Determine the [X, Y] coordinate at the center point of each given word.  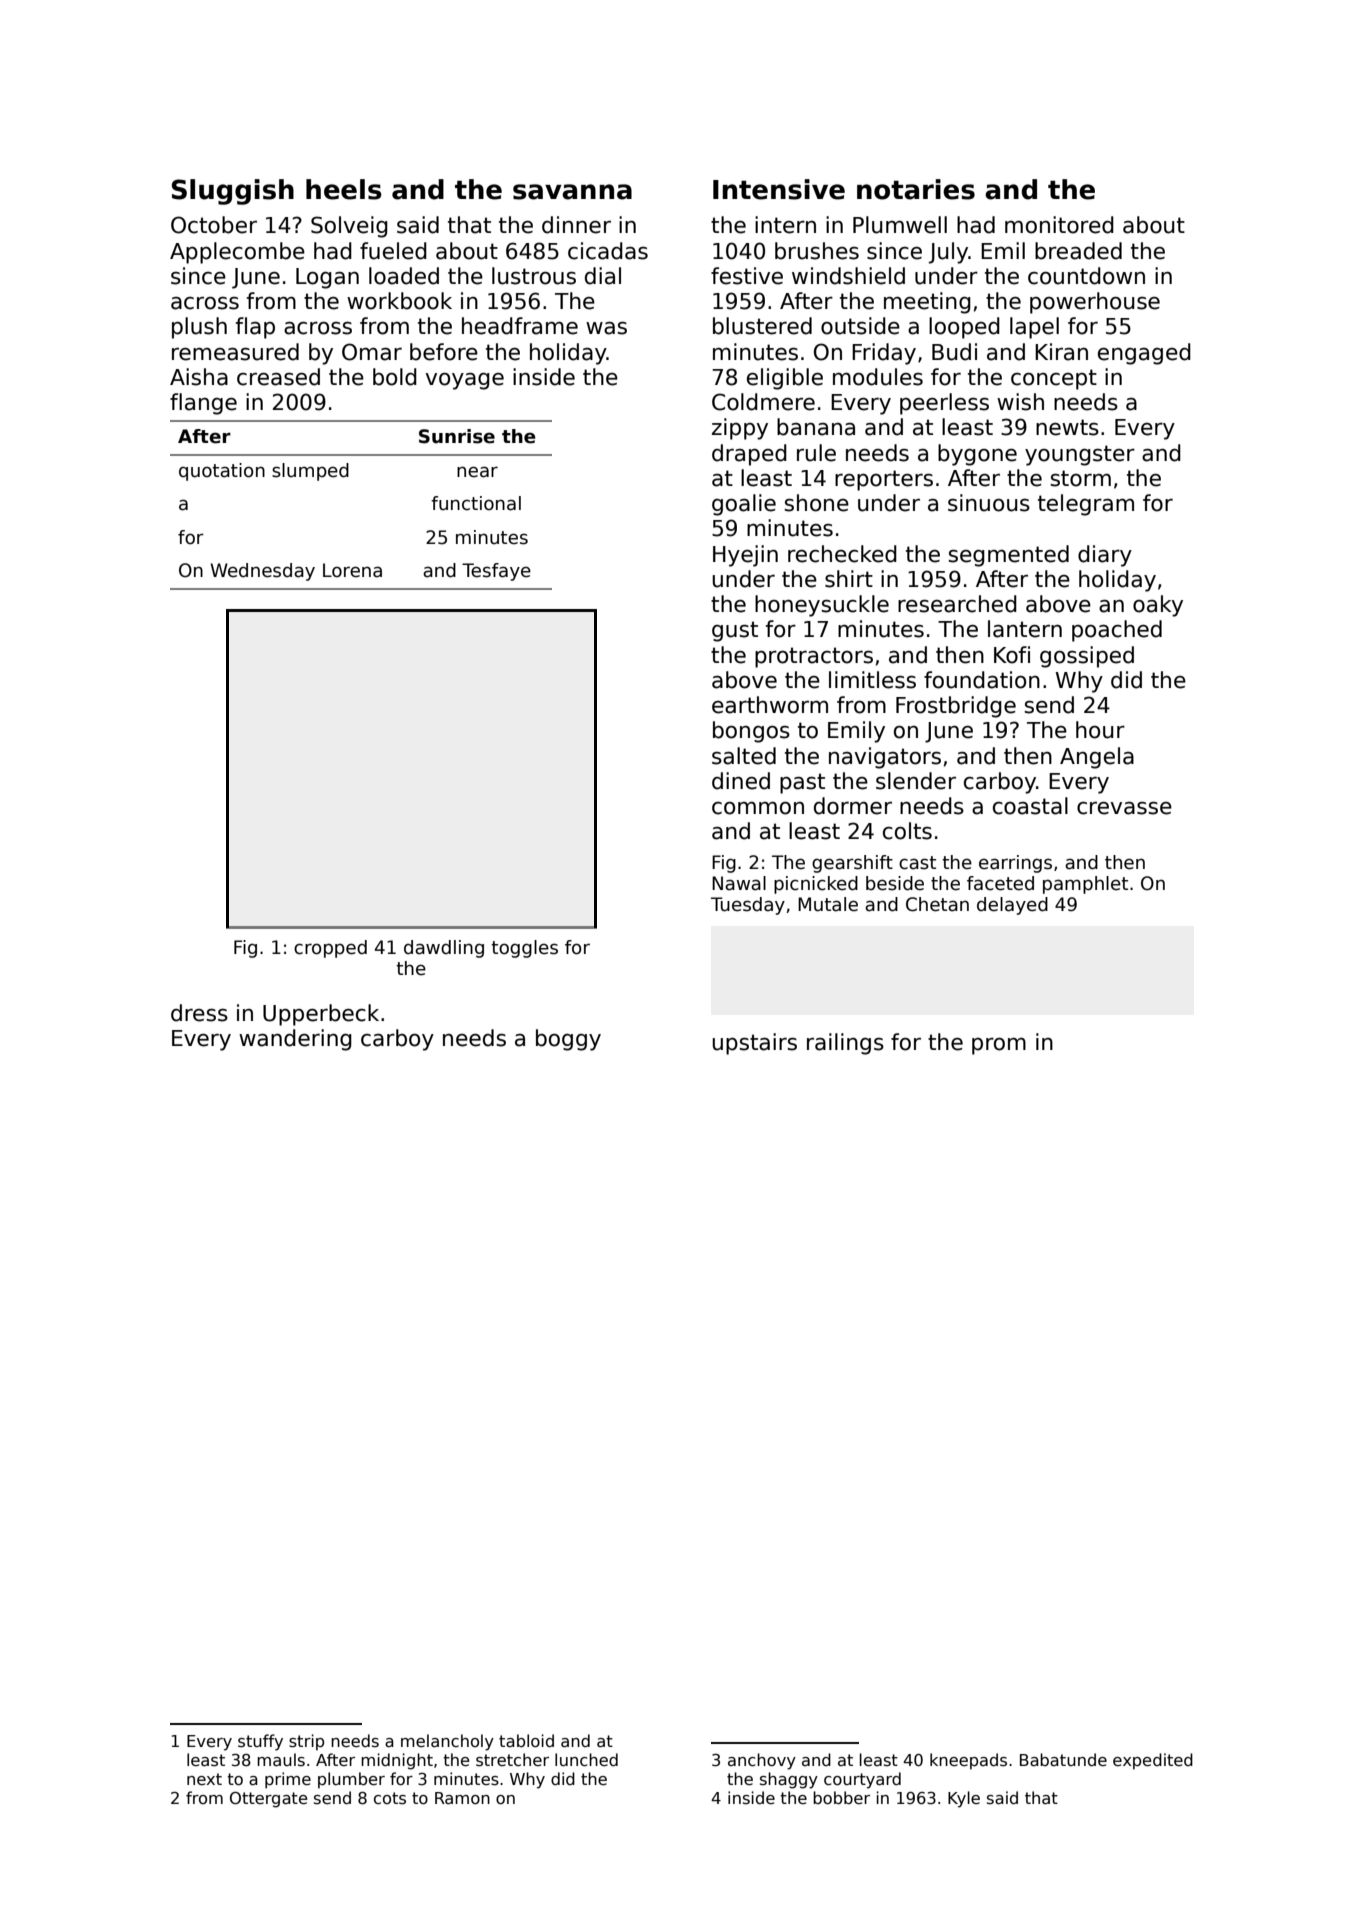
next [204, 1779]
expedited [1153, 1761]
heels [344, 189]
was [606, 328]
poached [1117, 631]
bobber [841, 1797]
